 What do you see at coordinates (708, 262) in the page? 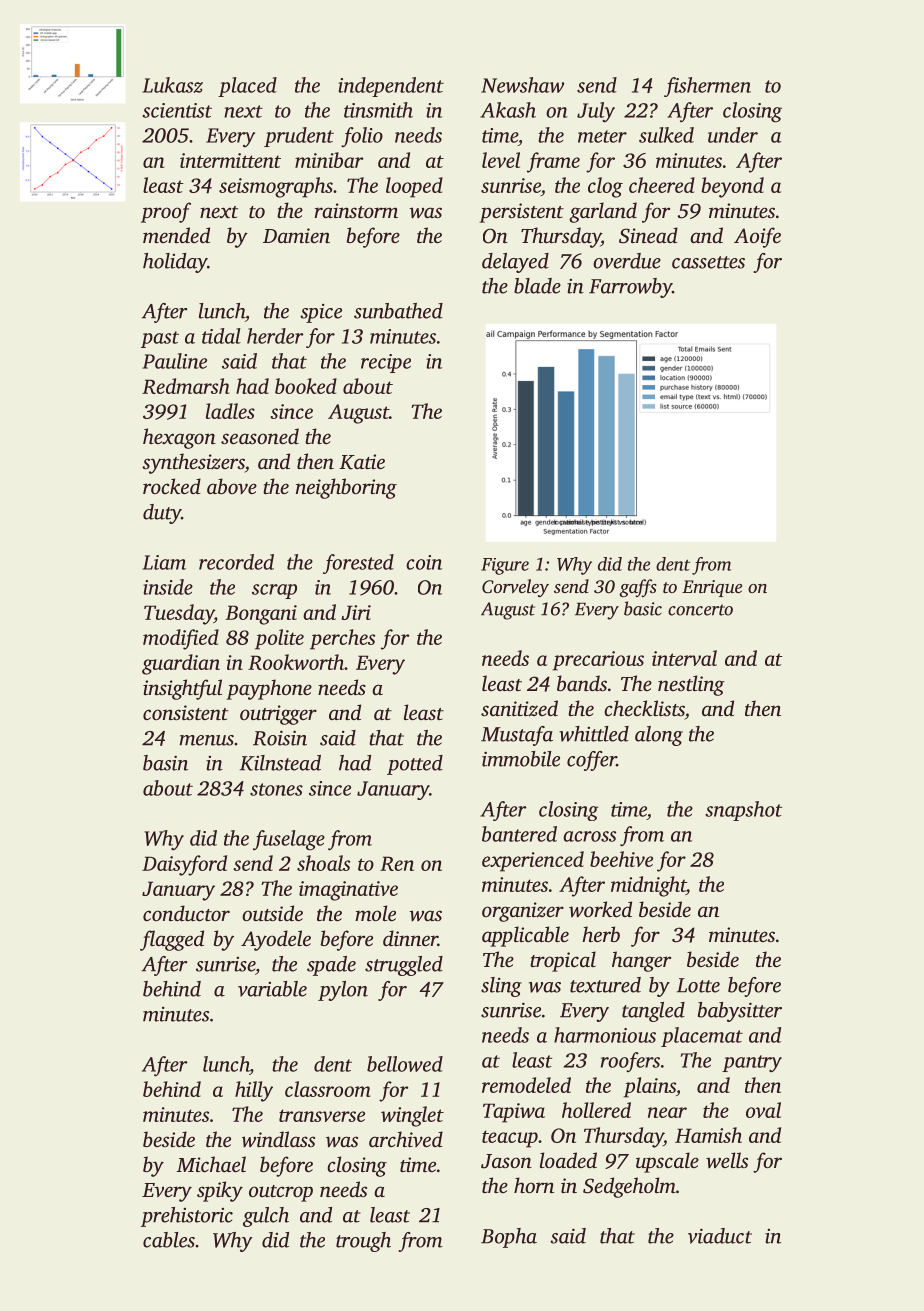
I see `cassettes` at bounding box center [708, 262].
